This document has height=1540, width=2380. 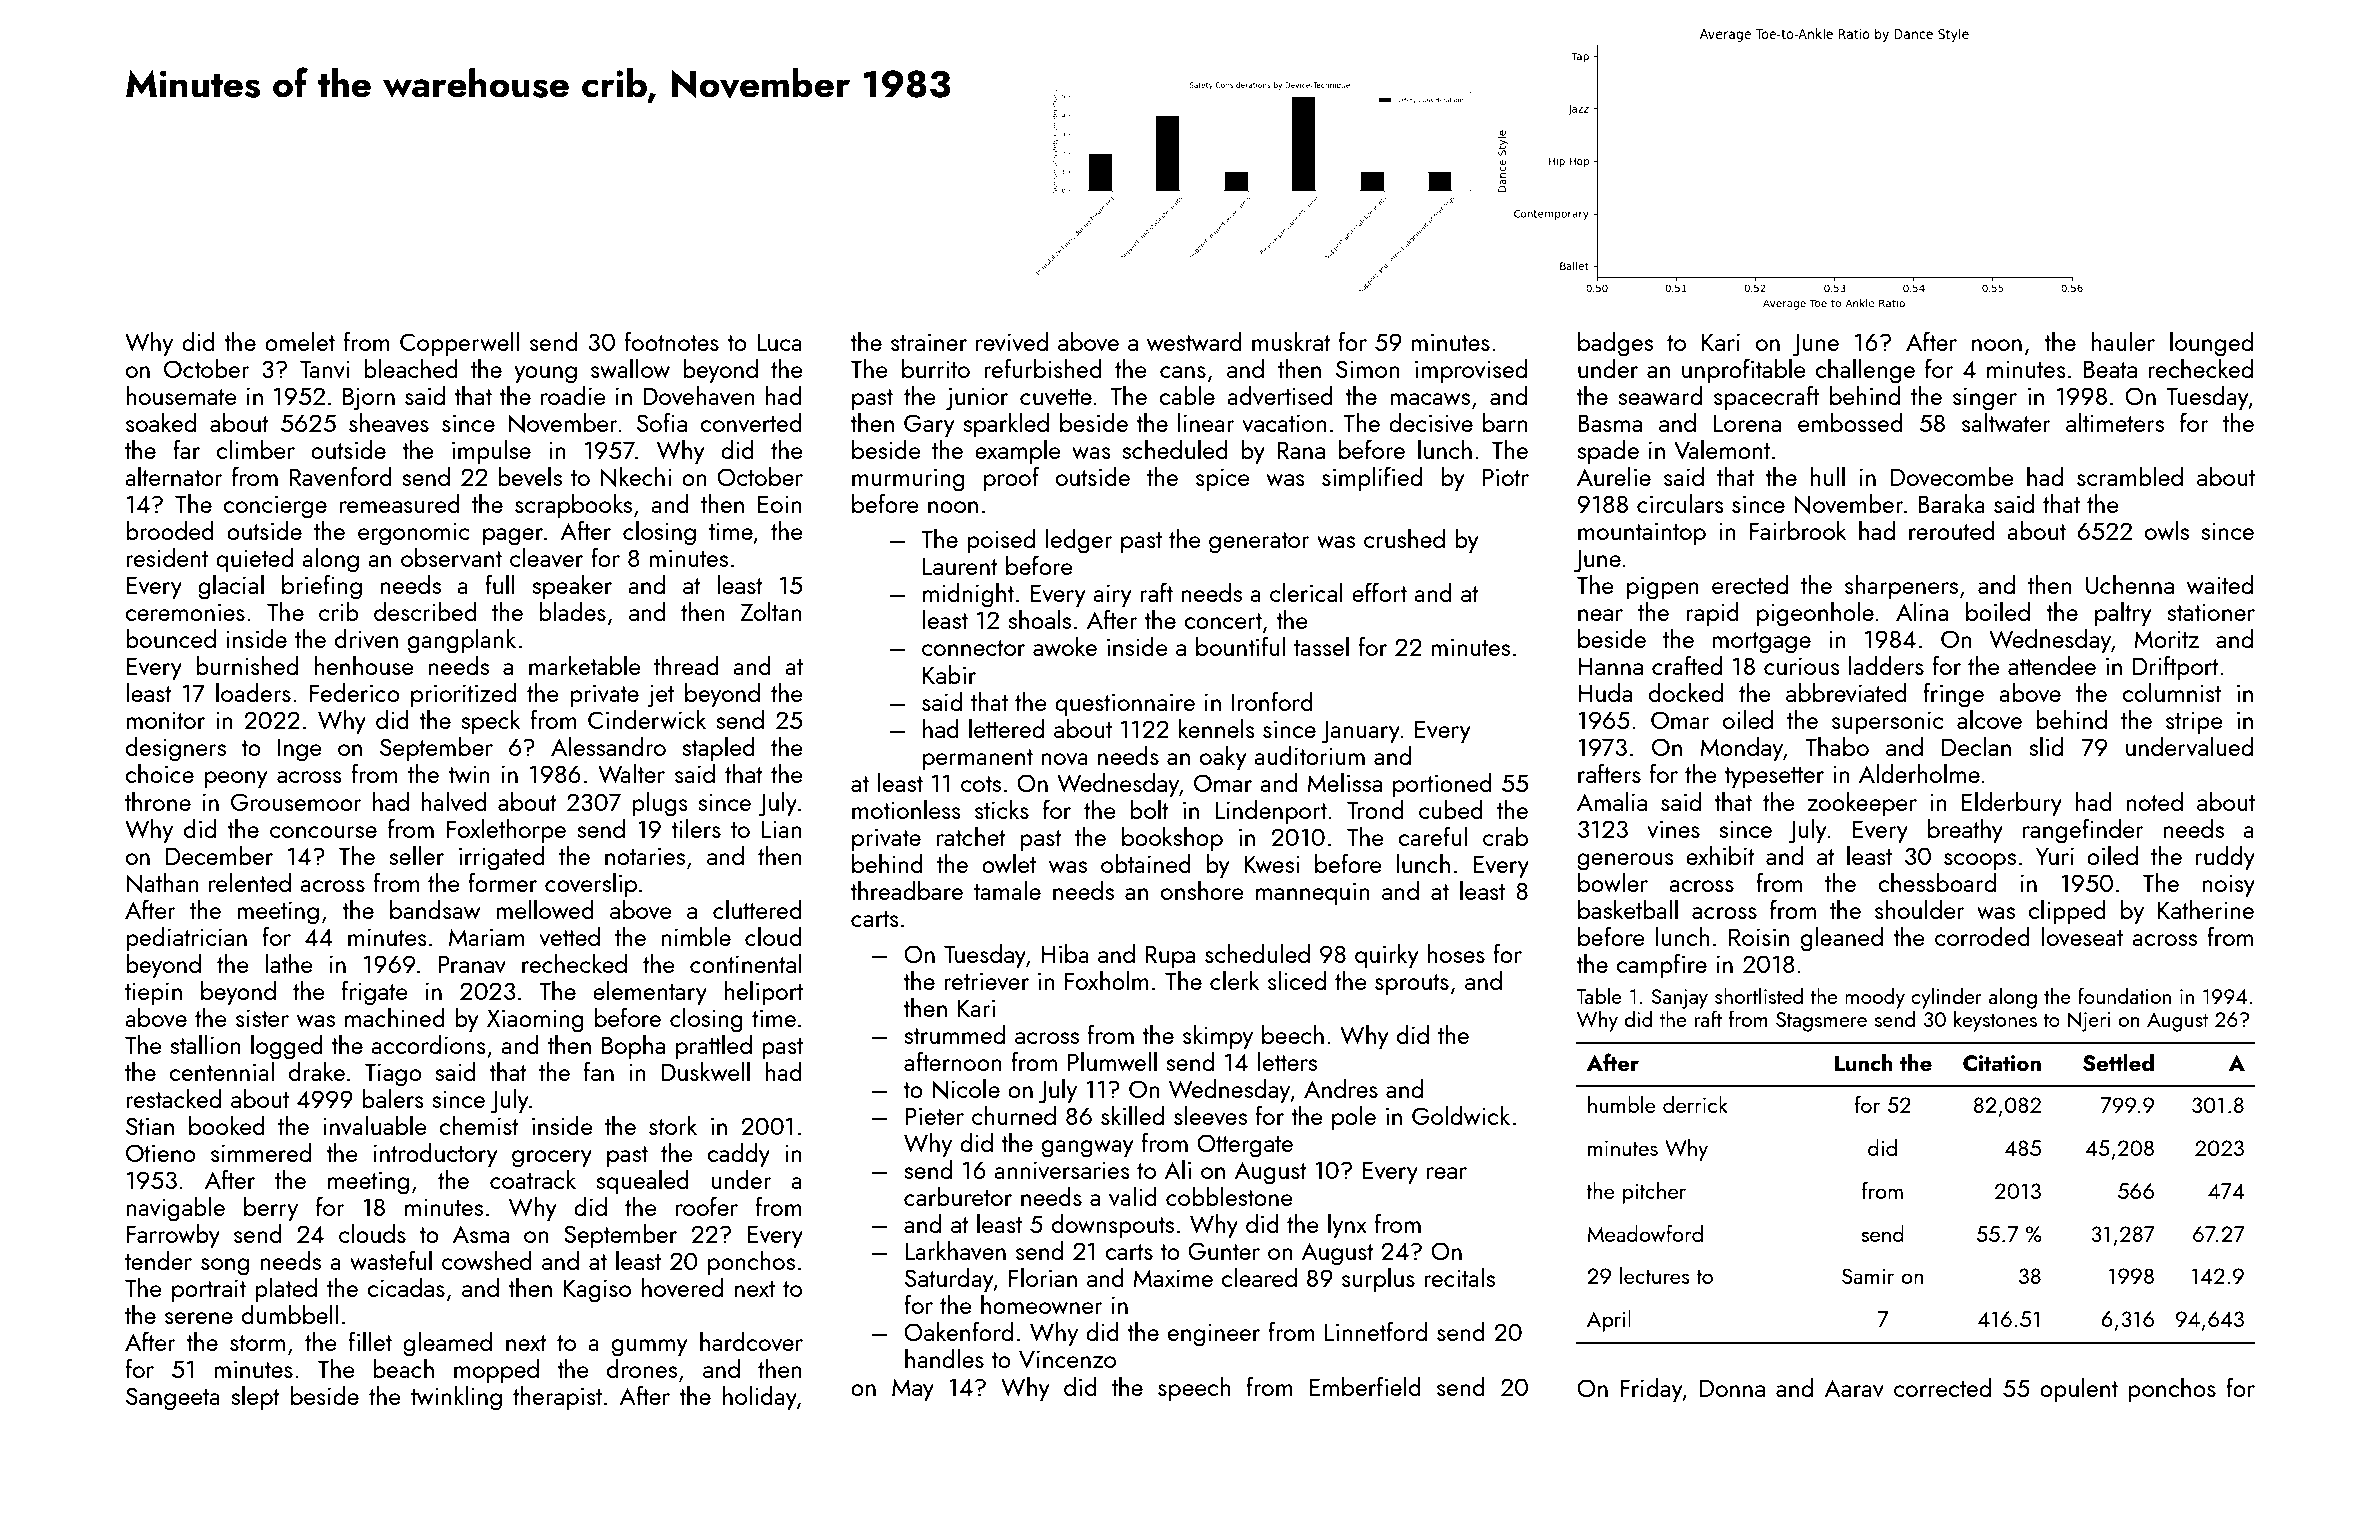 I want to click on roadie, so click(x=573, y=395).
